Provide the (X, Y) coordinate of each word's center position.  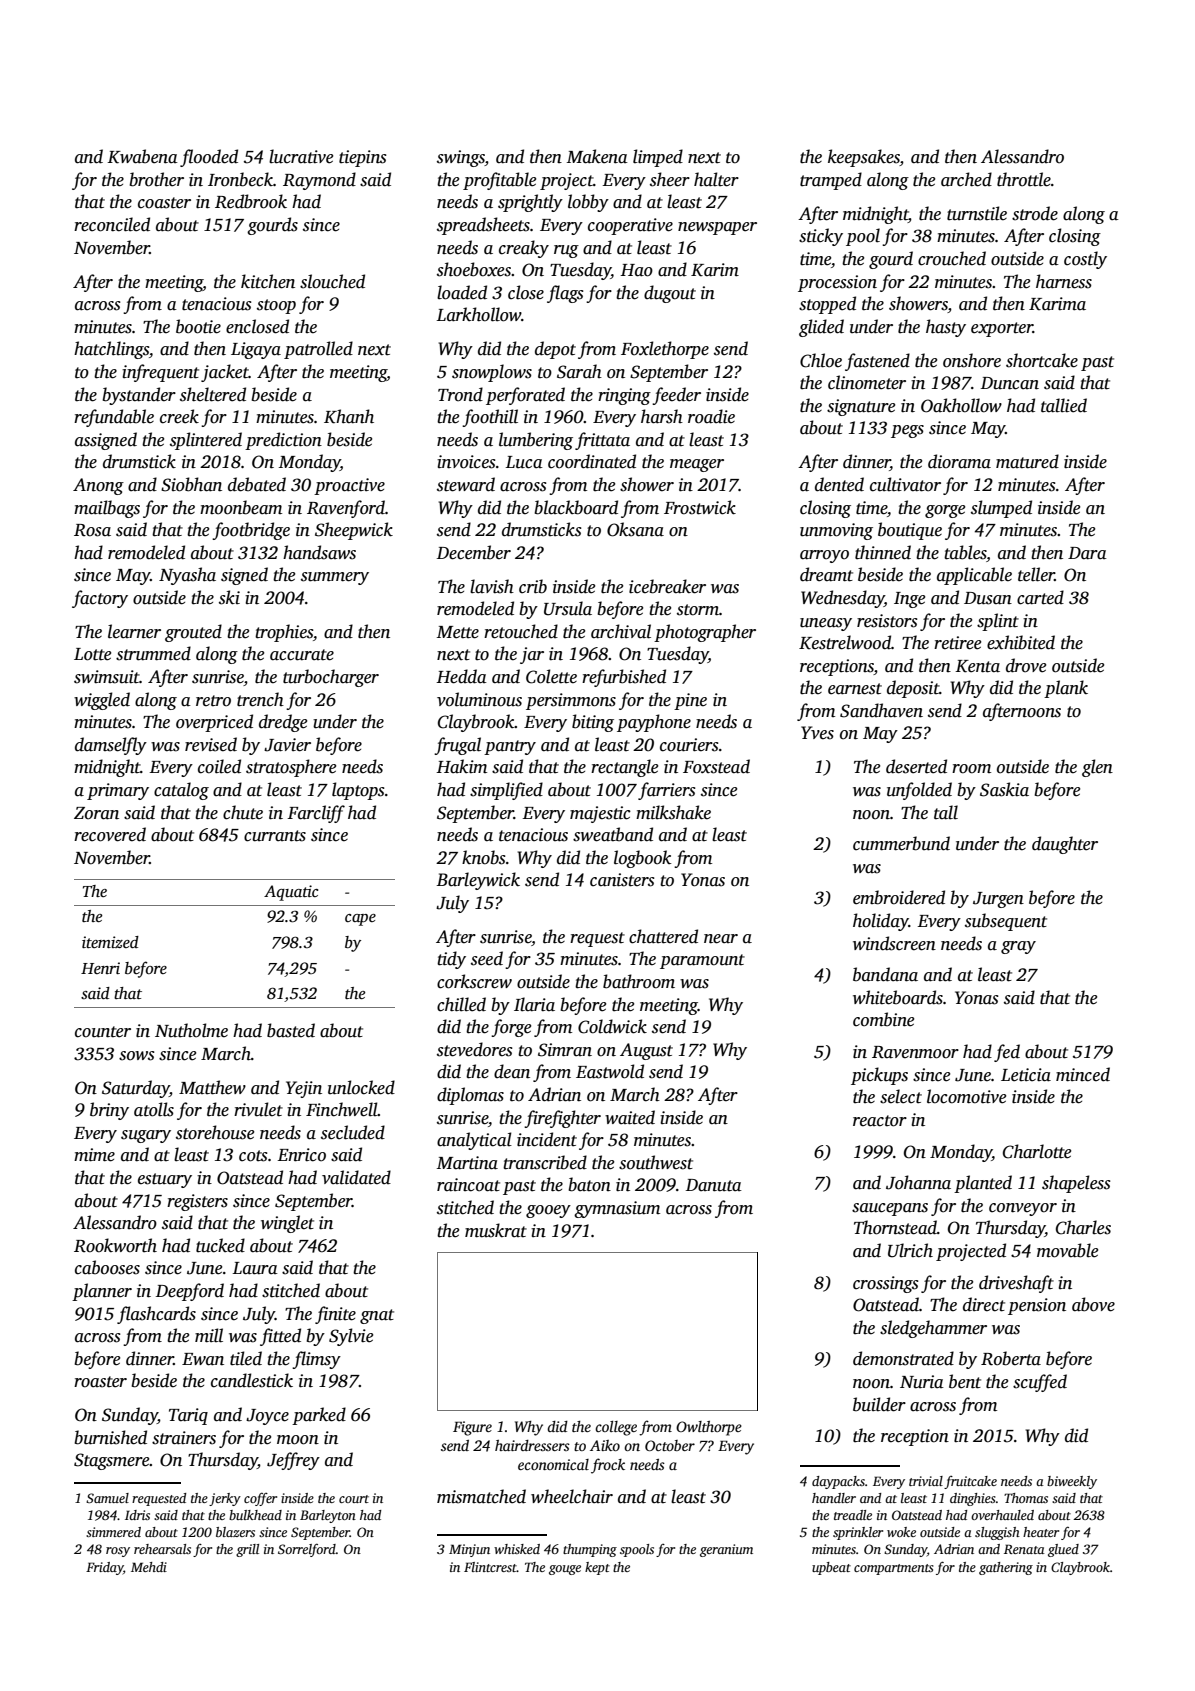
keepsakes (864, 158)
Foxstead (716, 766)
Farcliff (316, 814)
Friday (104, 1568)
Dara (1087, 553)
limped (658, 158)
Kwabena (142, 156)
